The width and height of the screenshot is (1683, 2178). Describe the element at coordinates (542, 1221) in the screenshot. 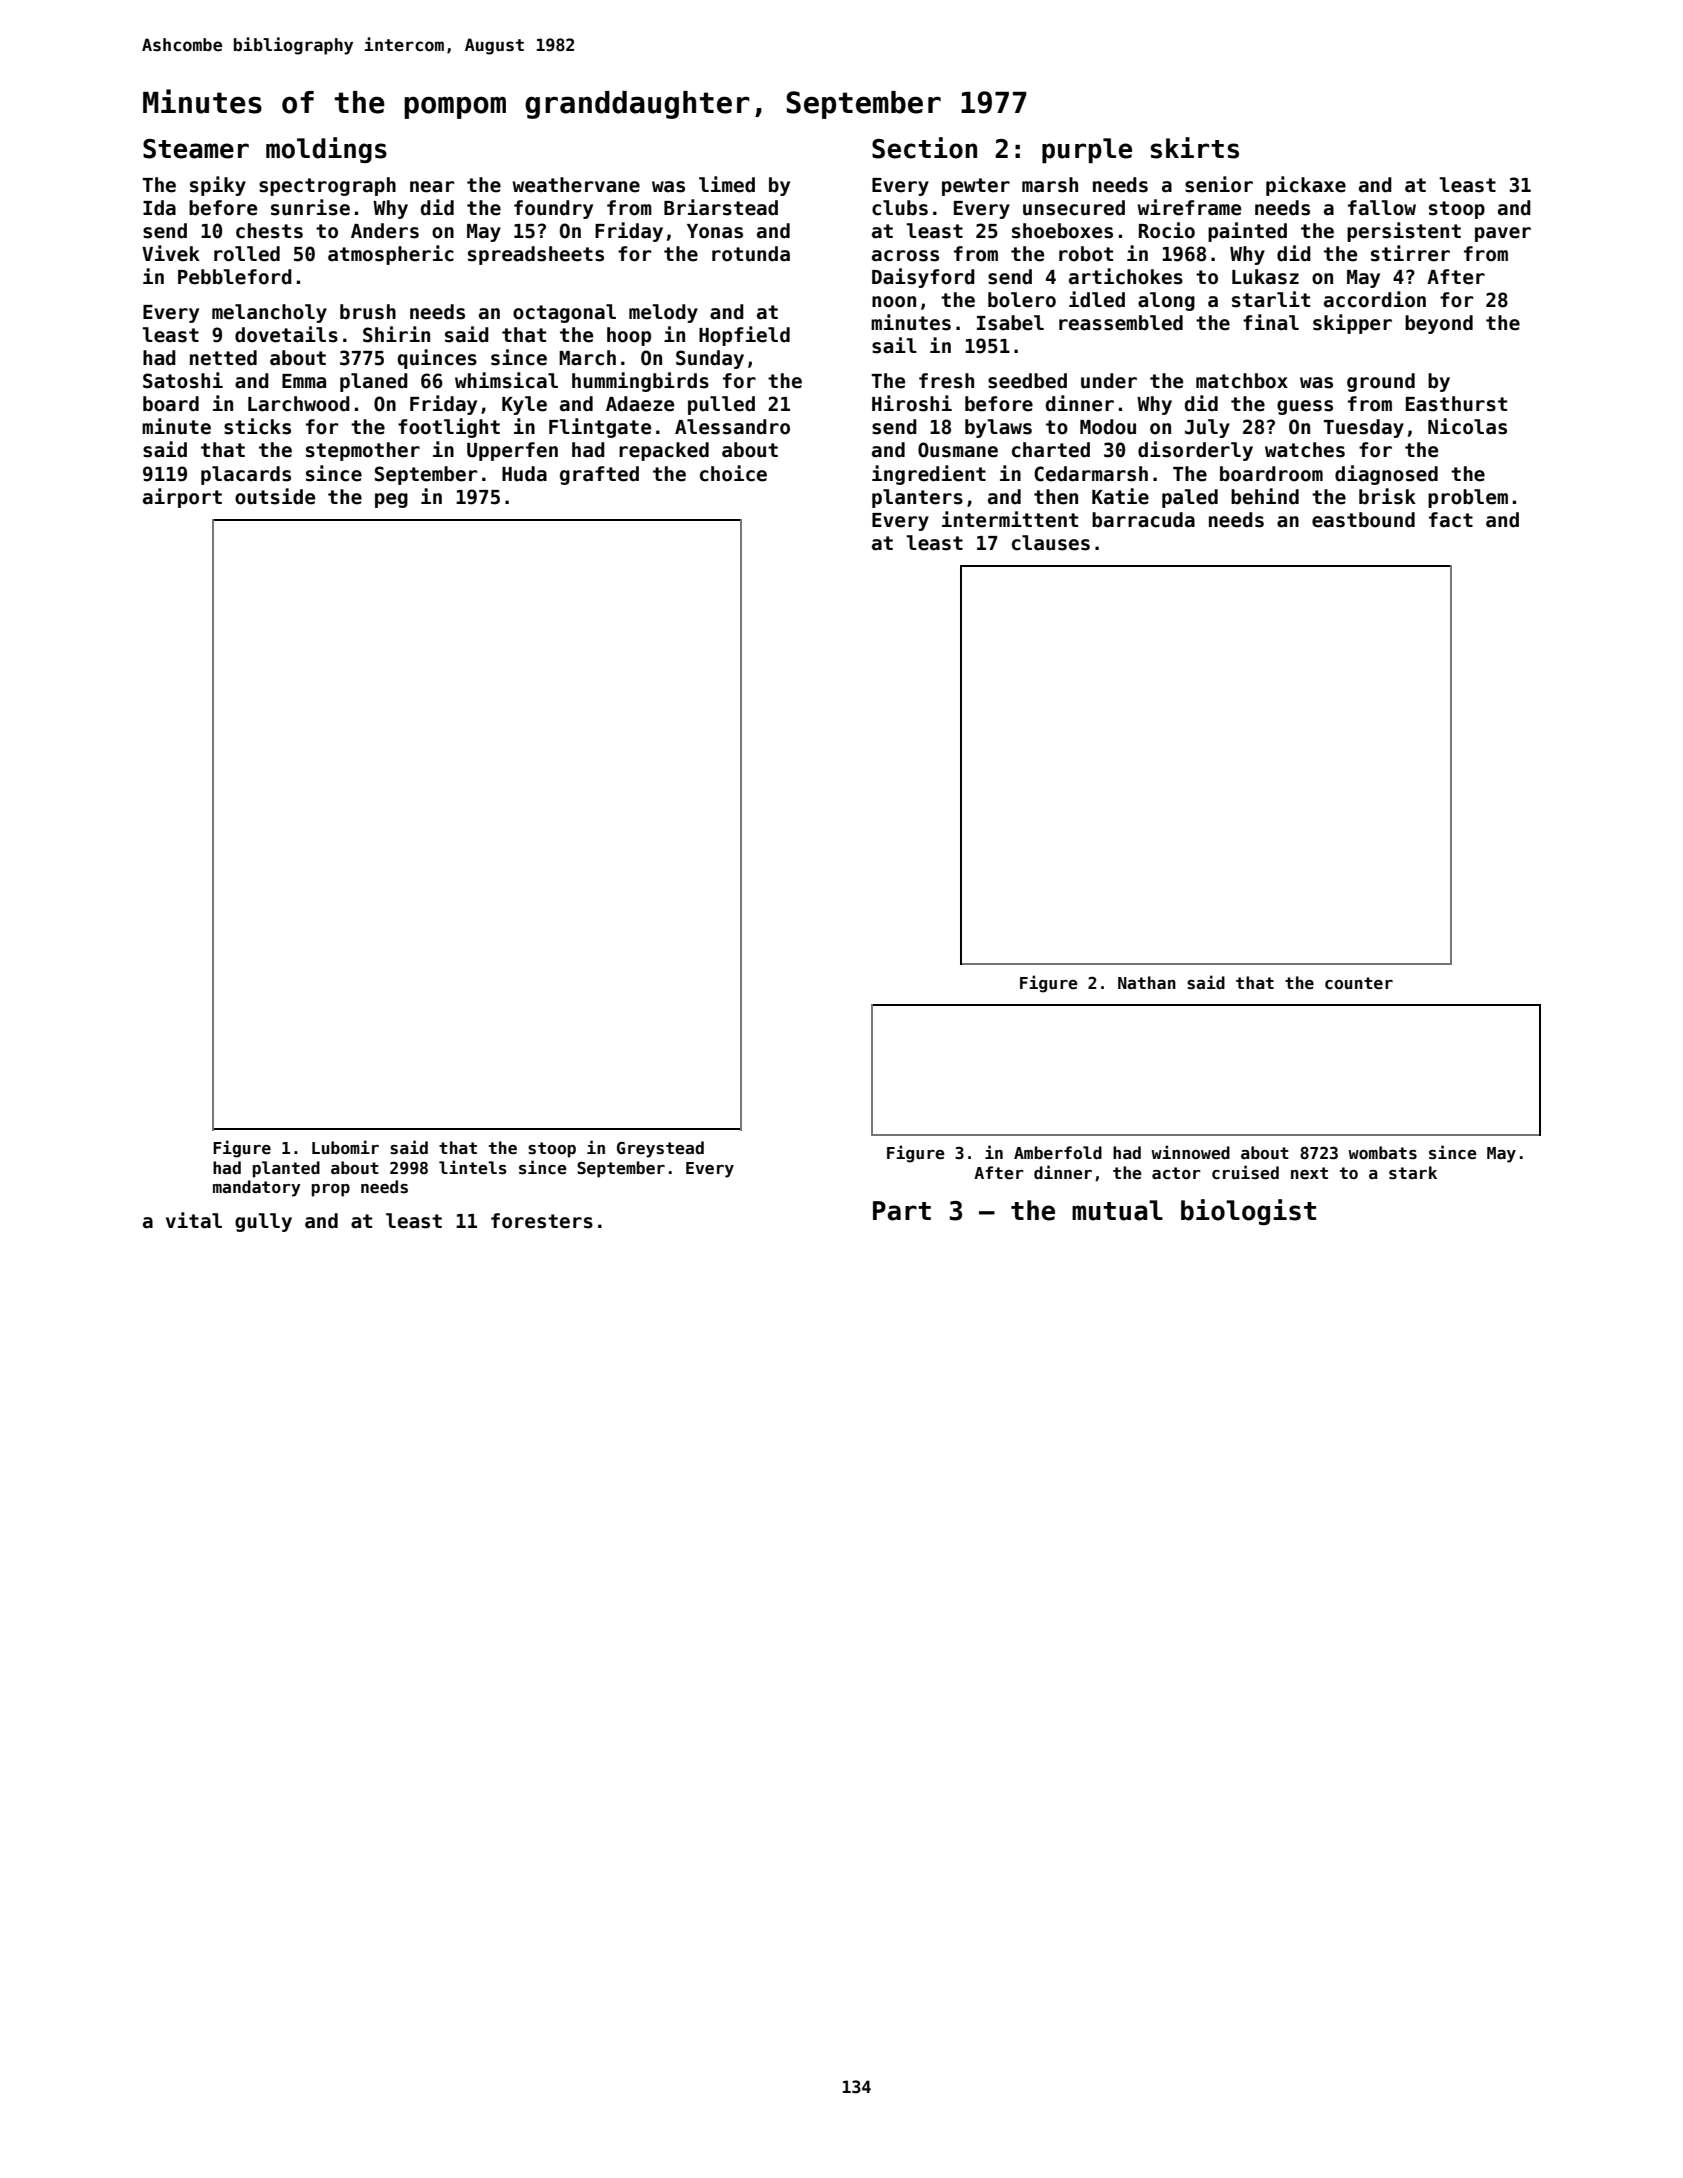

I see `foresters` at that location.
